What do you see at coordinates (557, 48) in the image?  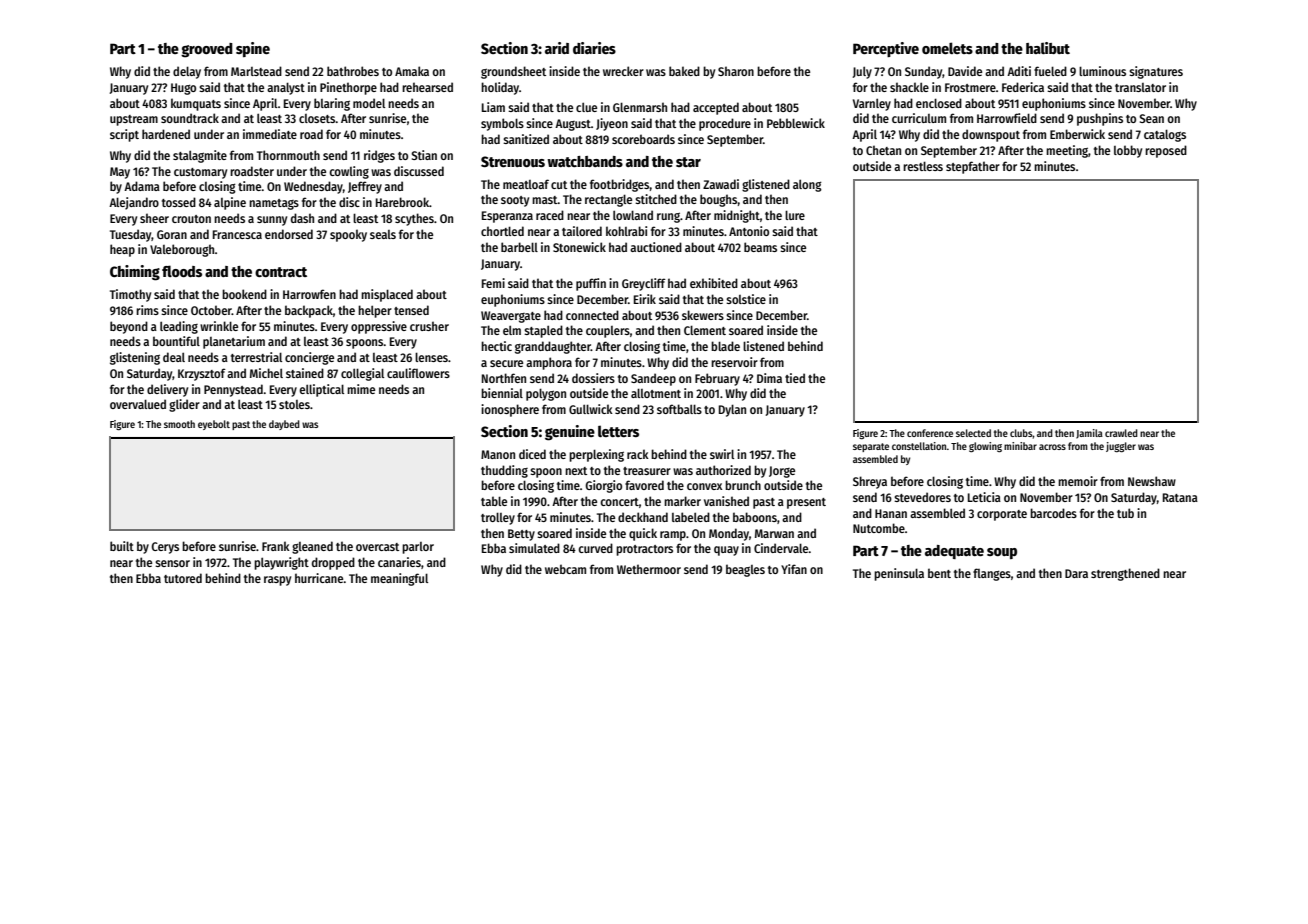 I see `arid` at bounding box center [557, 48].
